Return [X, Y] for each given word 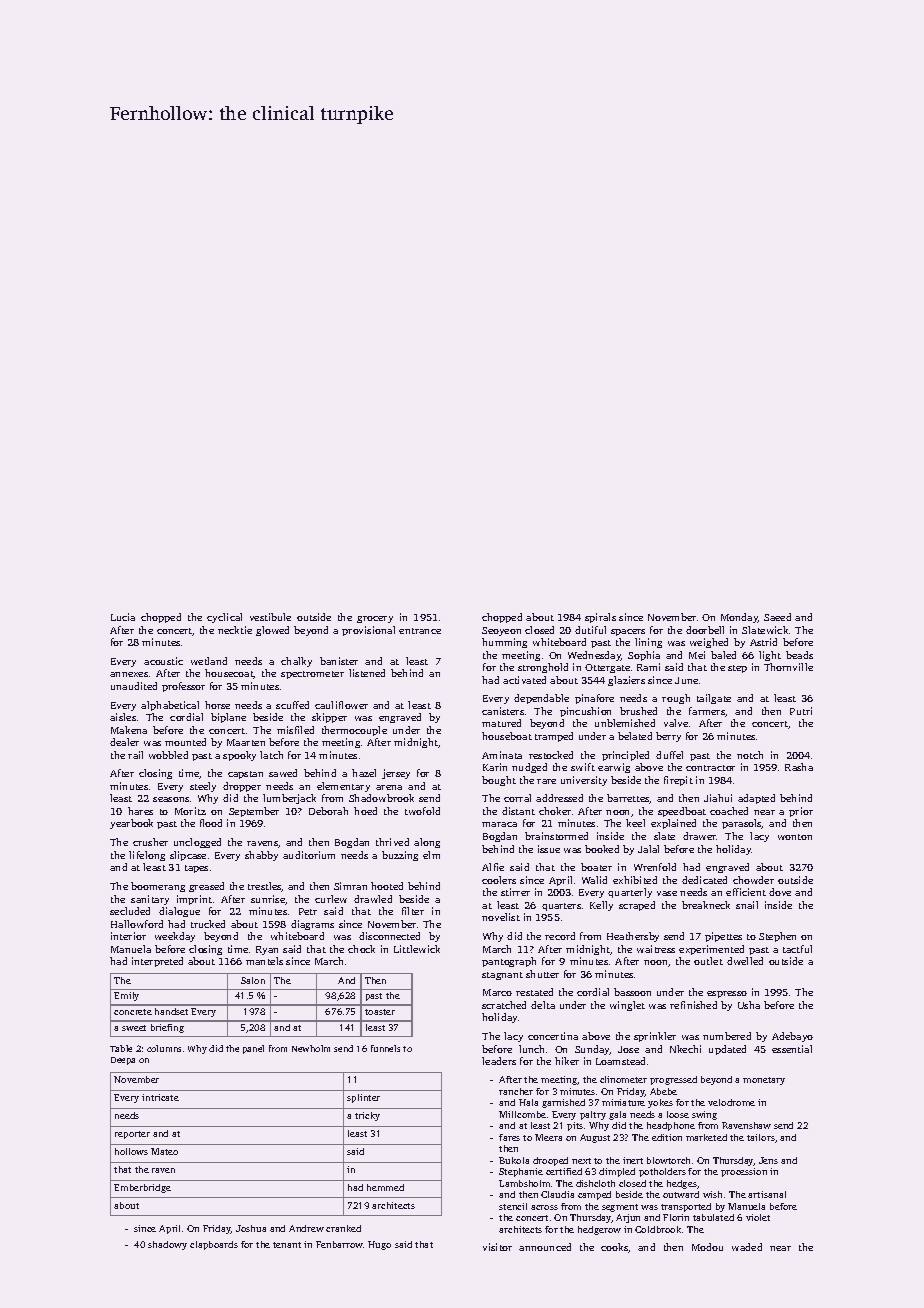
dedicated [704, 880]
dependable [541, 699]
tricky [367, 1116]
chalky [296, 662]
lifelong [147, 856]
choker [555, 811]
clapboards [214, 1245]
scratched [504, 1005]
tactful [797, 949]
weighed [709, 643]
